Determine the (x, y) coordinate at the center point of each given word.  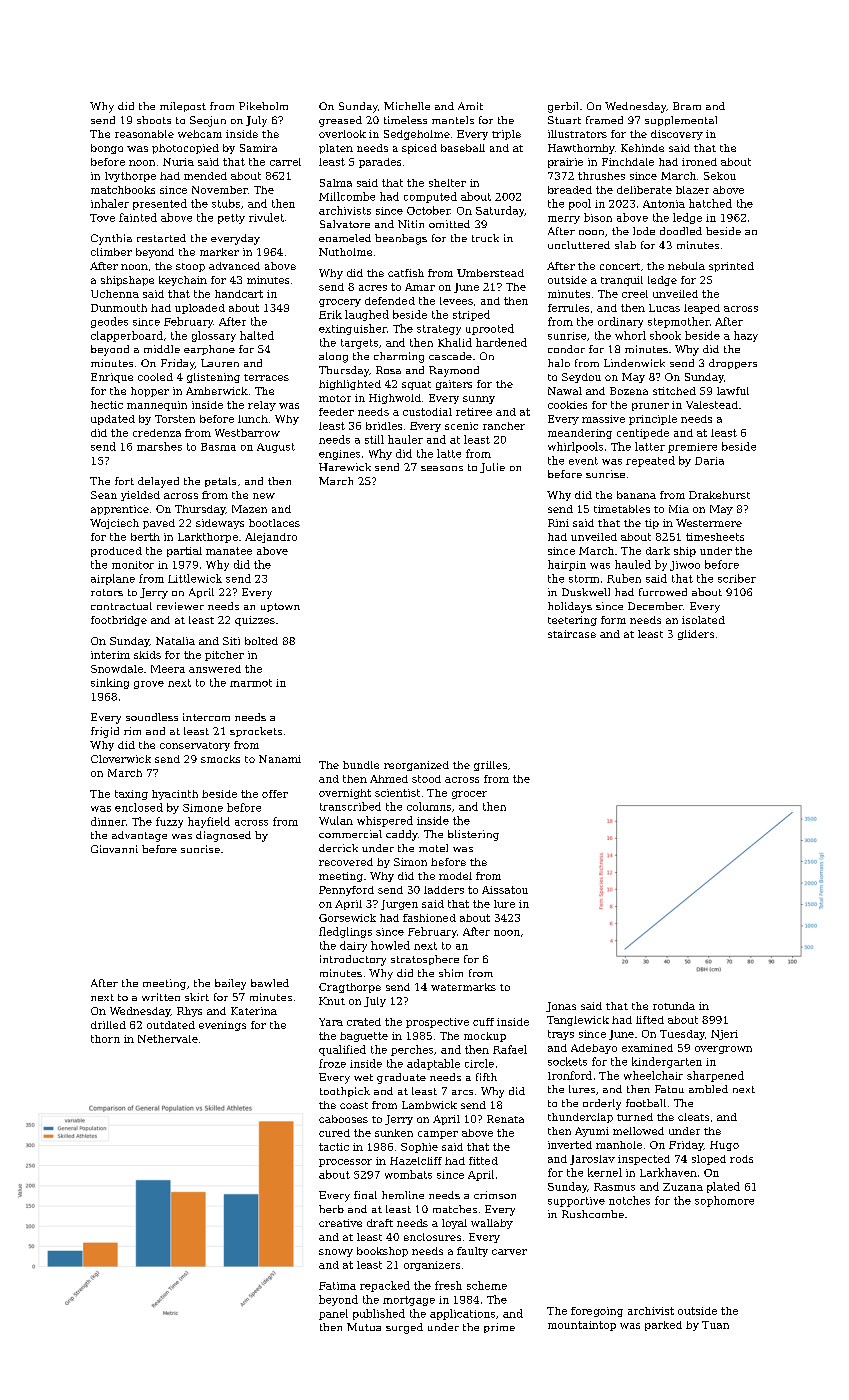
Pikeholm (263, 106)
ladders (444, 890)
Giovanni (114, 849)
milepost (183, 107)
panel (333, 1314)
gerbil (563, 107)
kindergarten (667, 1062)
